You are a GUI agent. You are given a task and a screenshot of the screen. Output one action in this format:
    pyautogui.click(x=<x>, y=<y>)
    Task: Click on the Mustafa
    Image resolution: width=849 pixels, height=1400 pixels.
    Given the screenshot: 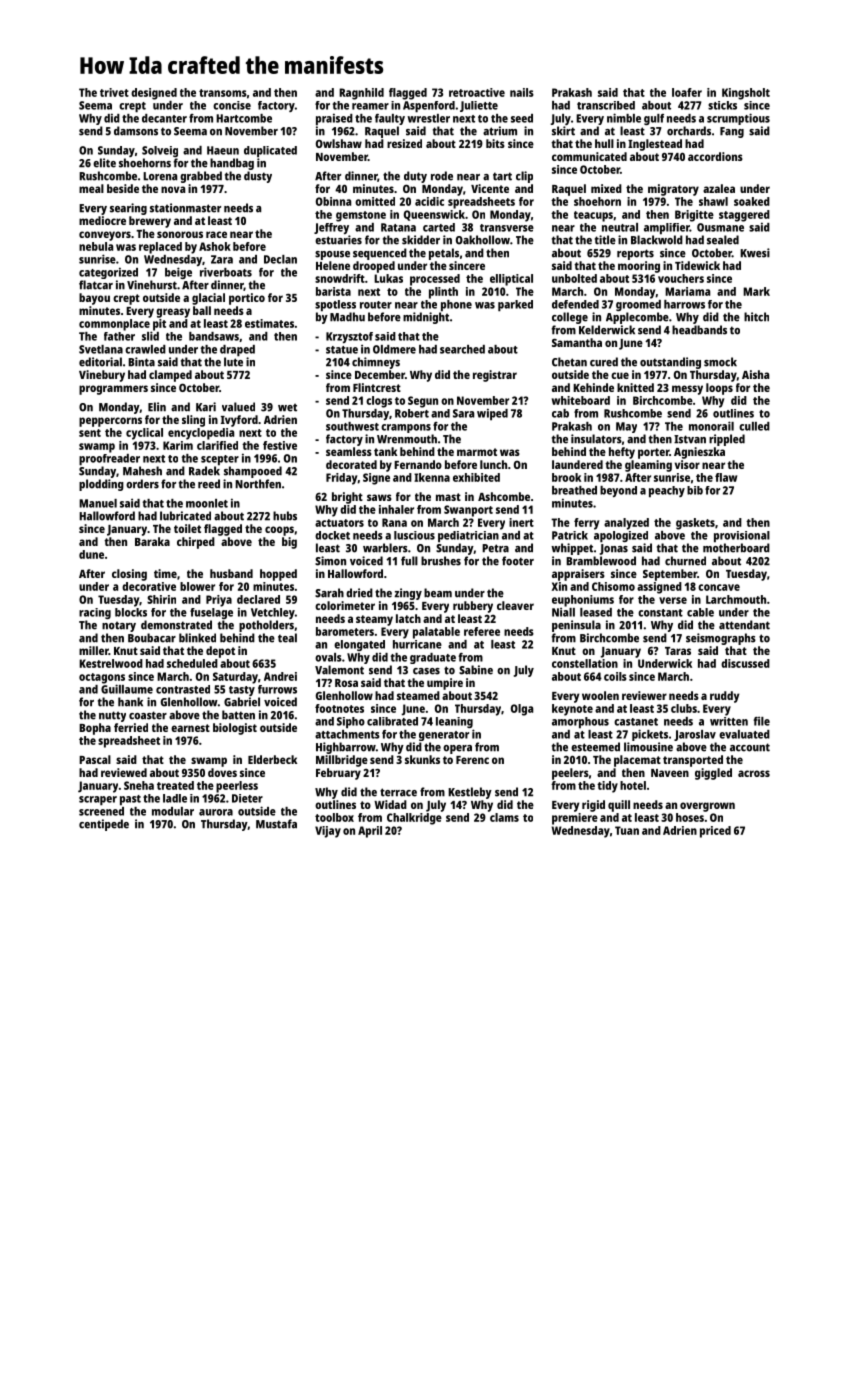 What is the action you would take?
    pyautogui.click(x=276, y=824)
